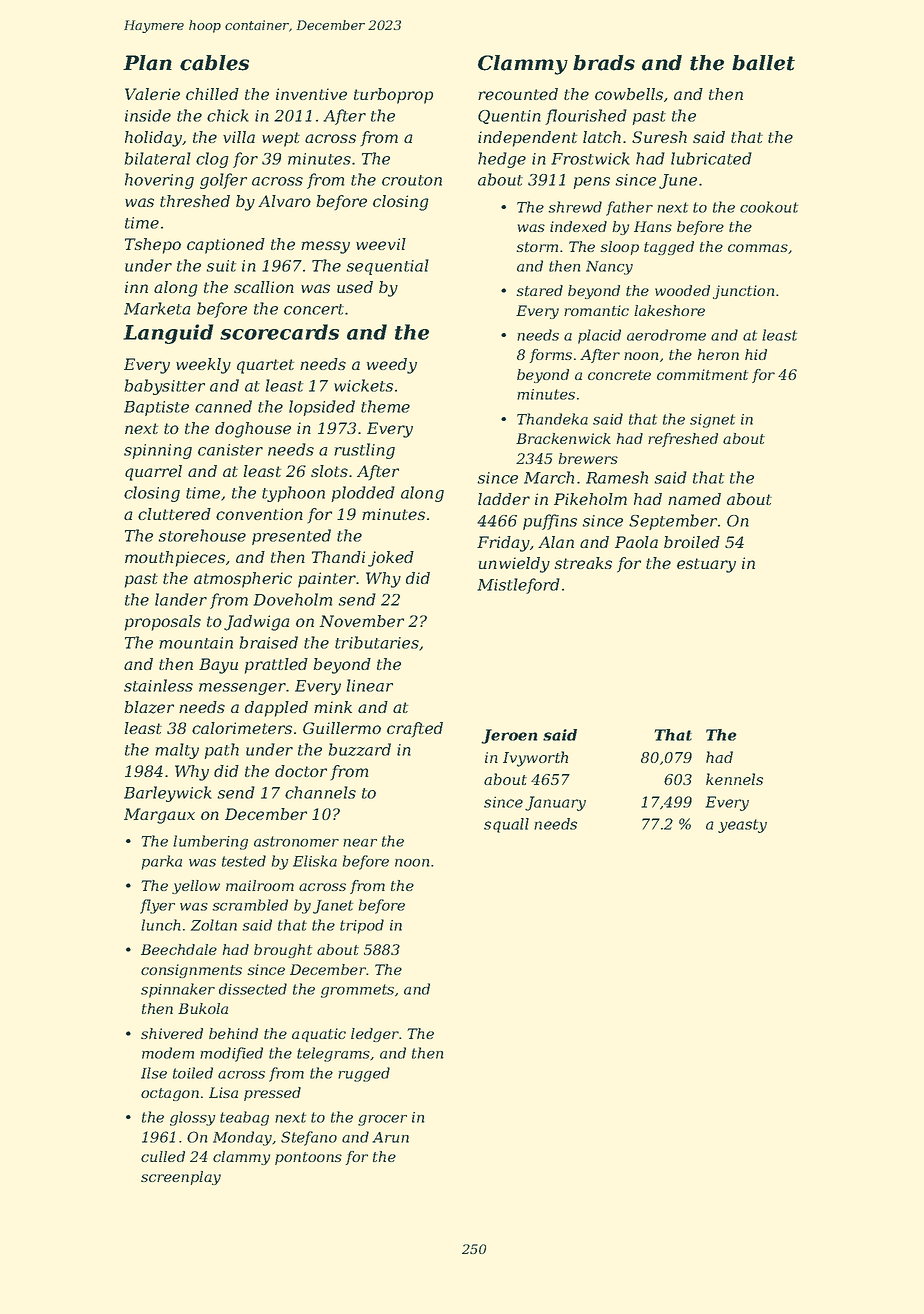 The width and height of the screenshot is (924, 1314). Describe the element at coordinates (392, 366) in the screenshot. I see `weedy` at that location.
